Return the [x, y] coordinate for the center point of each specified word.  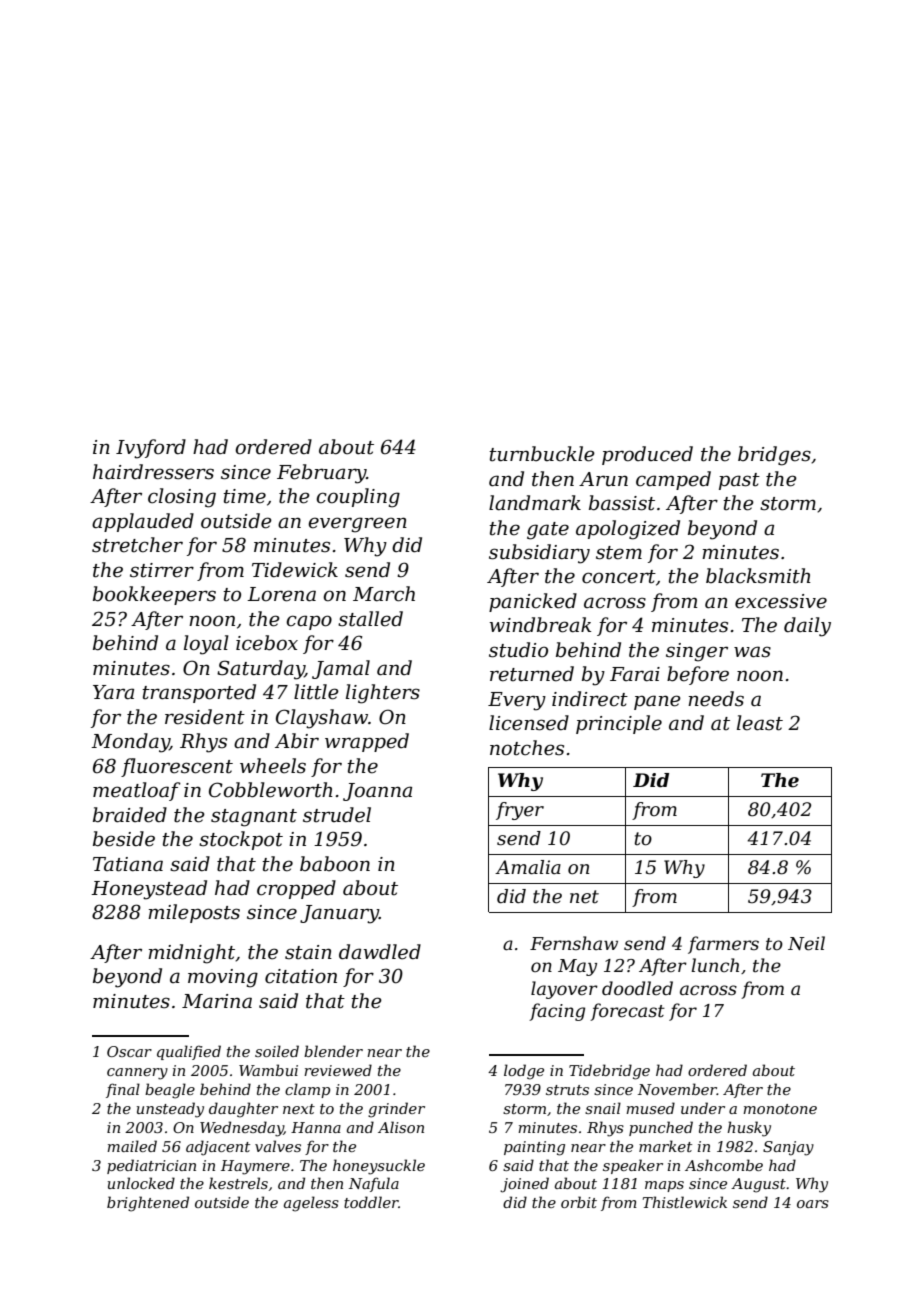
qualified [189, 1052]
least [760, 723]
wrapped [367, 742]
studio [518, 650]
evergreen [357, 525]
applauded [143, 522]
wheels [273, 766]
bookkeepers [154, 595]
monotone [780, 1109]
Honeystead [149, 890]
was [752, 652]
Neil [806, 943]
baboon [335, 864]
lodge [524, 1072]
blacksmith [758, 576]
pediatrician [151, 1166]
